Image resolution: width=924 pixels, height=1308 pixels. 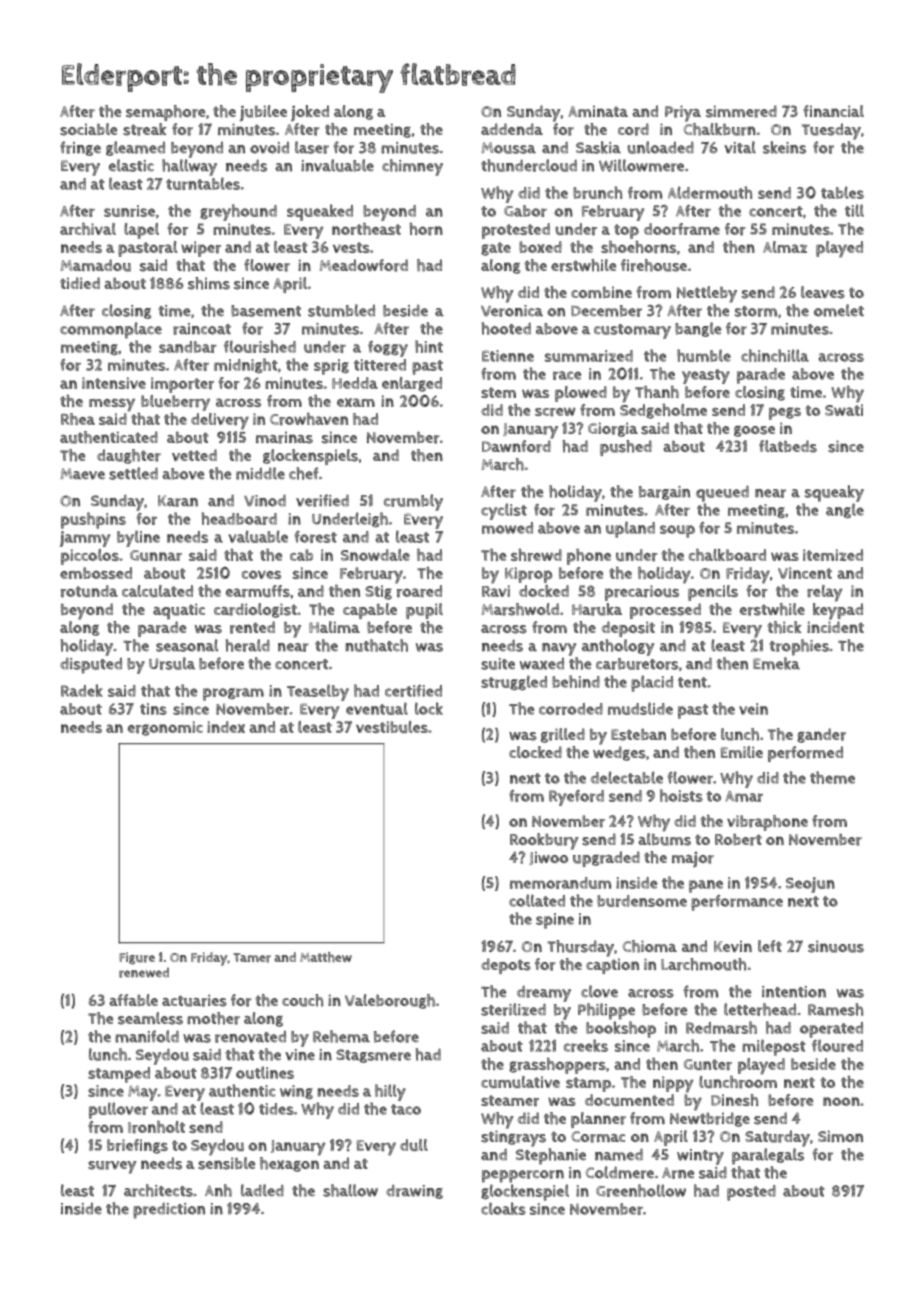 I want to click on gander, so click(x=821, y=735).
